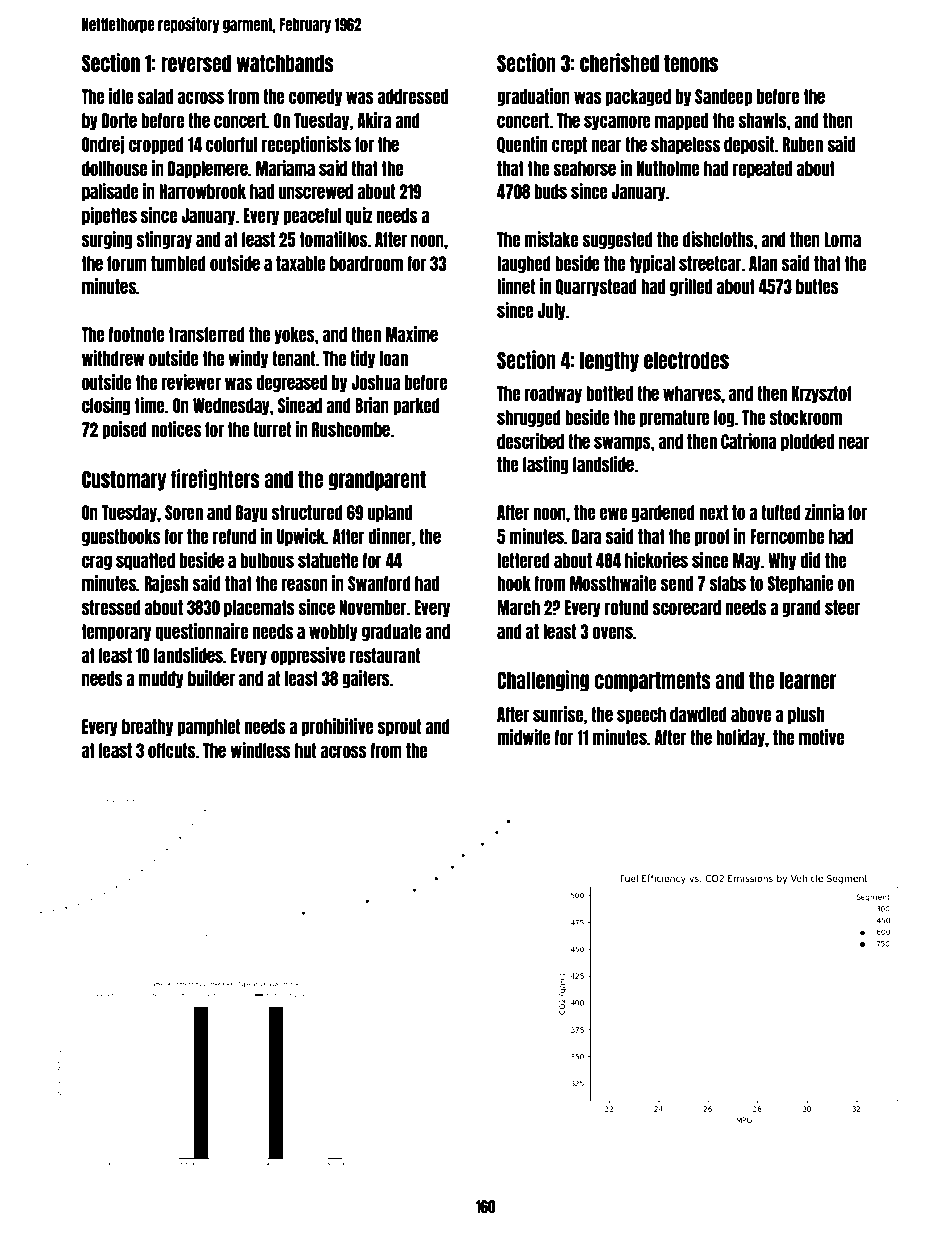 This screenshot has width=952, height=1233. Describe the element at coordinates (413, 96) in the screenshot. I see `addressed` at that location.
